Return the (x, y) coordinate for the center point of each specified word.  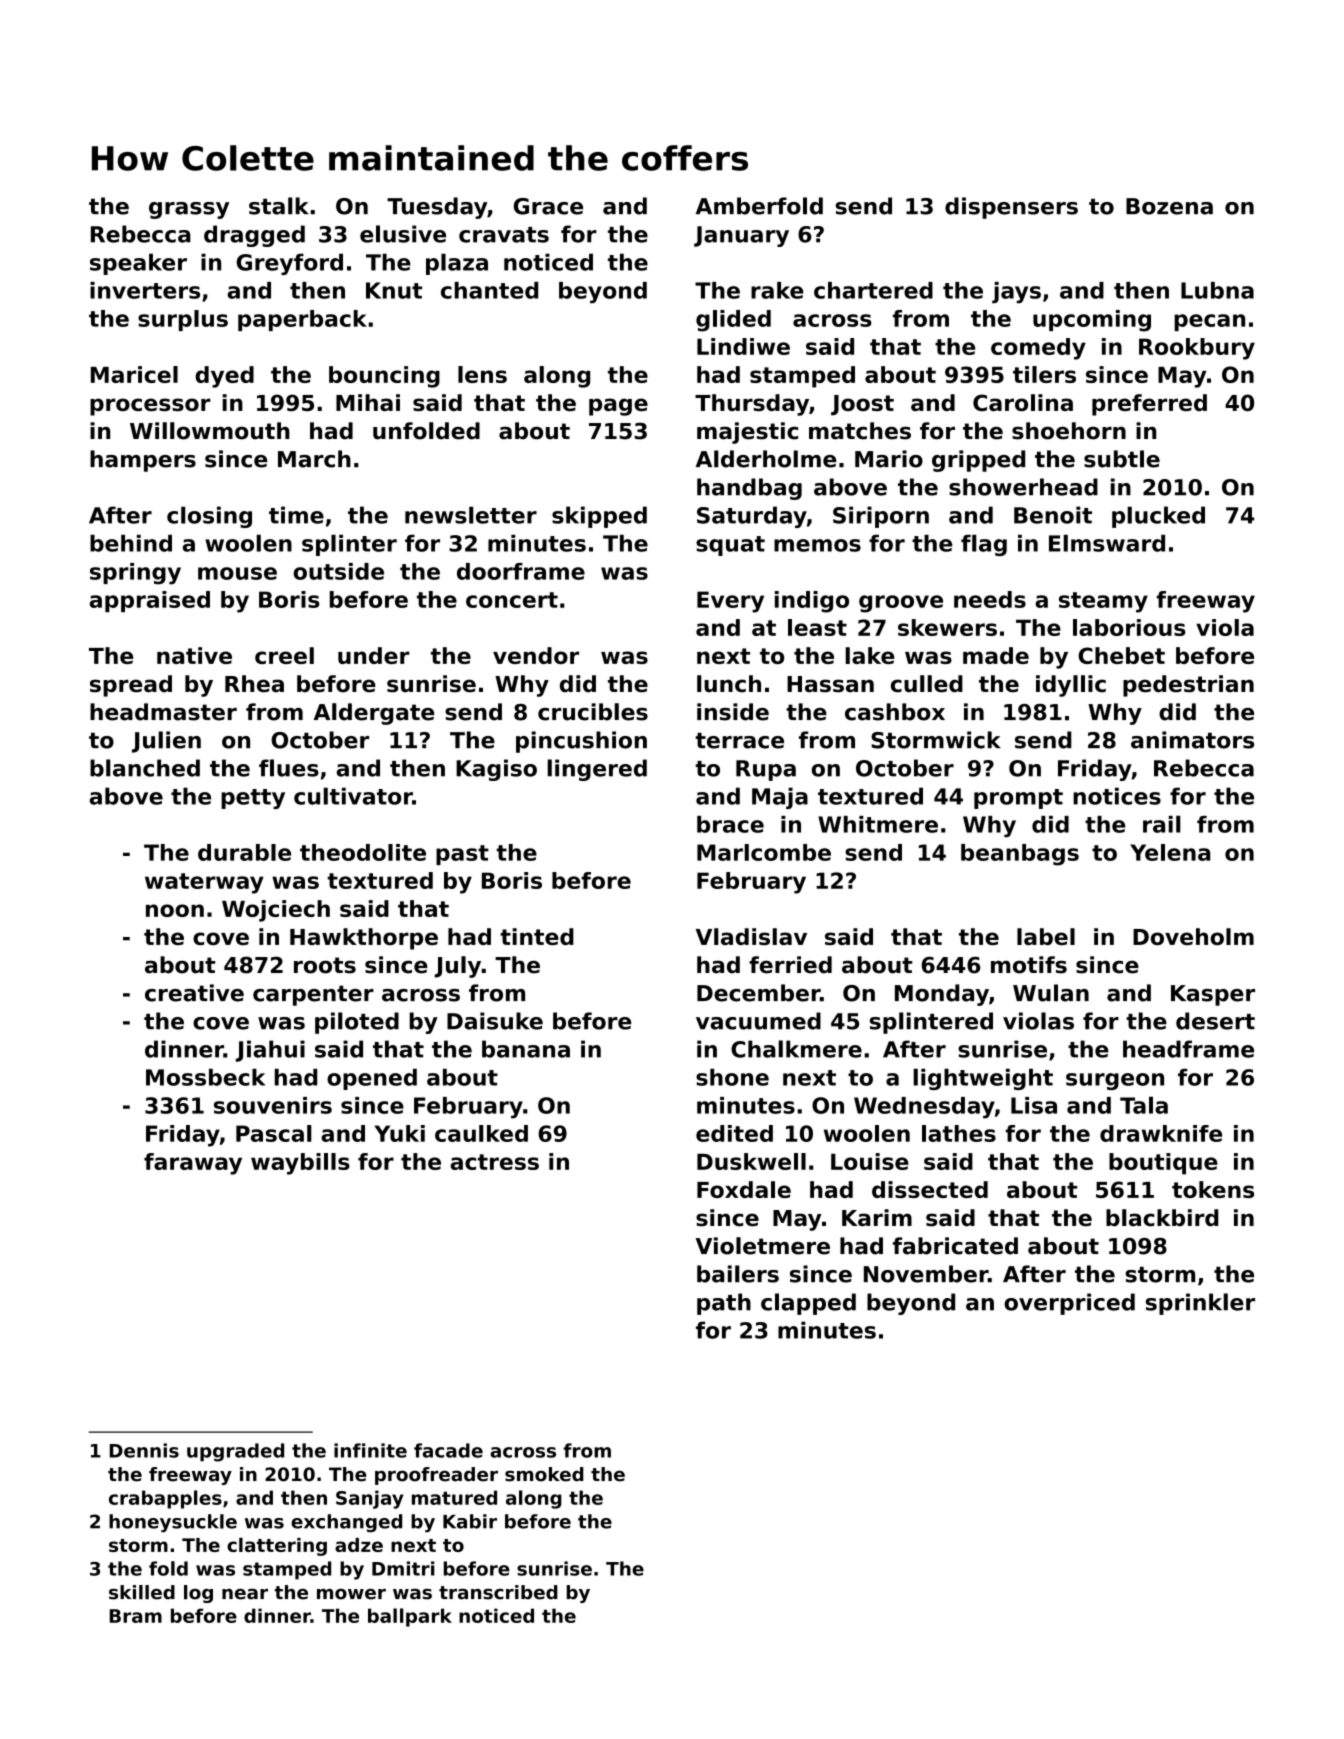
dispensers (1011, 208)
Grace (548, 206)
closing (209, 517)
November (926, 1274)
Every (730, 602)
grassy (189, 210)
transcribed (498, 1592)
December (758, 993)
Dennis (144, 1450)
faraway (193, 1164)
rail (1162, 824)
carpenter (313, 995)
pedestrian (1188, 686)
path (724, 1304)
